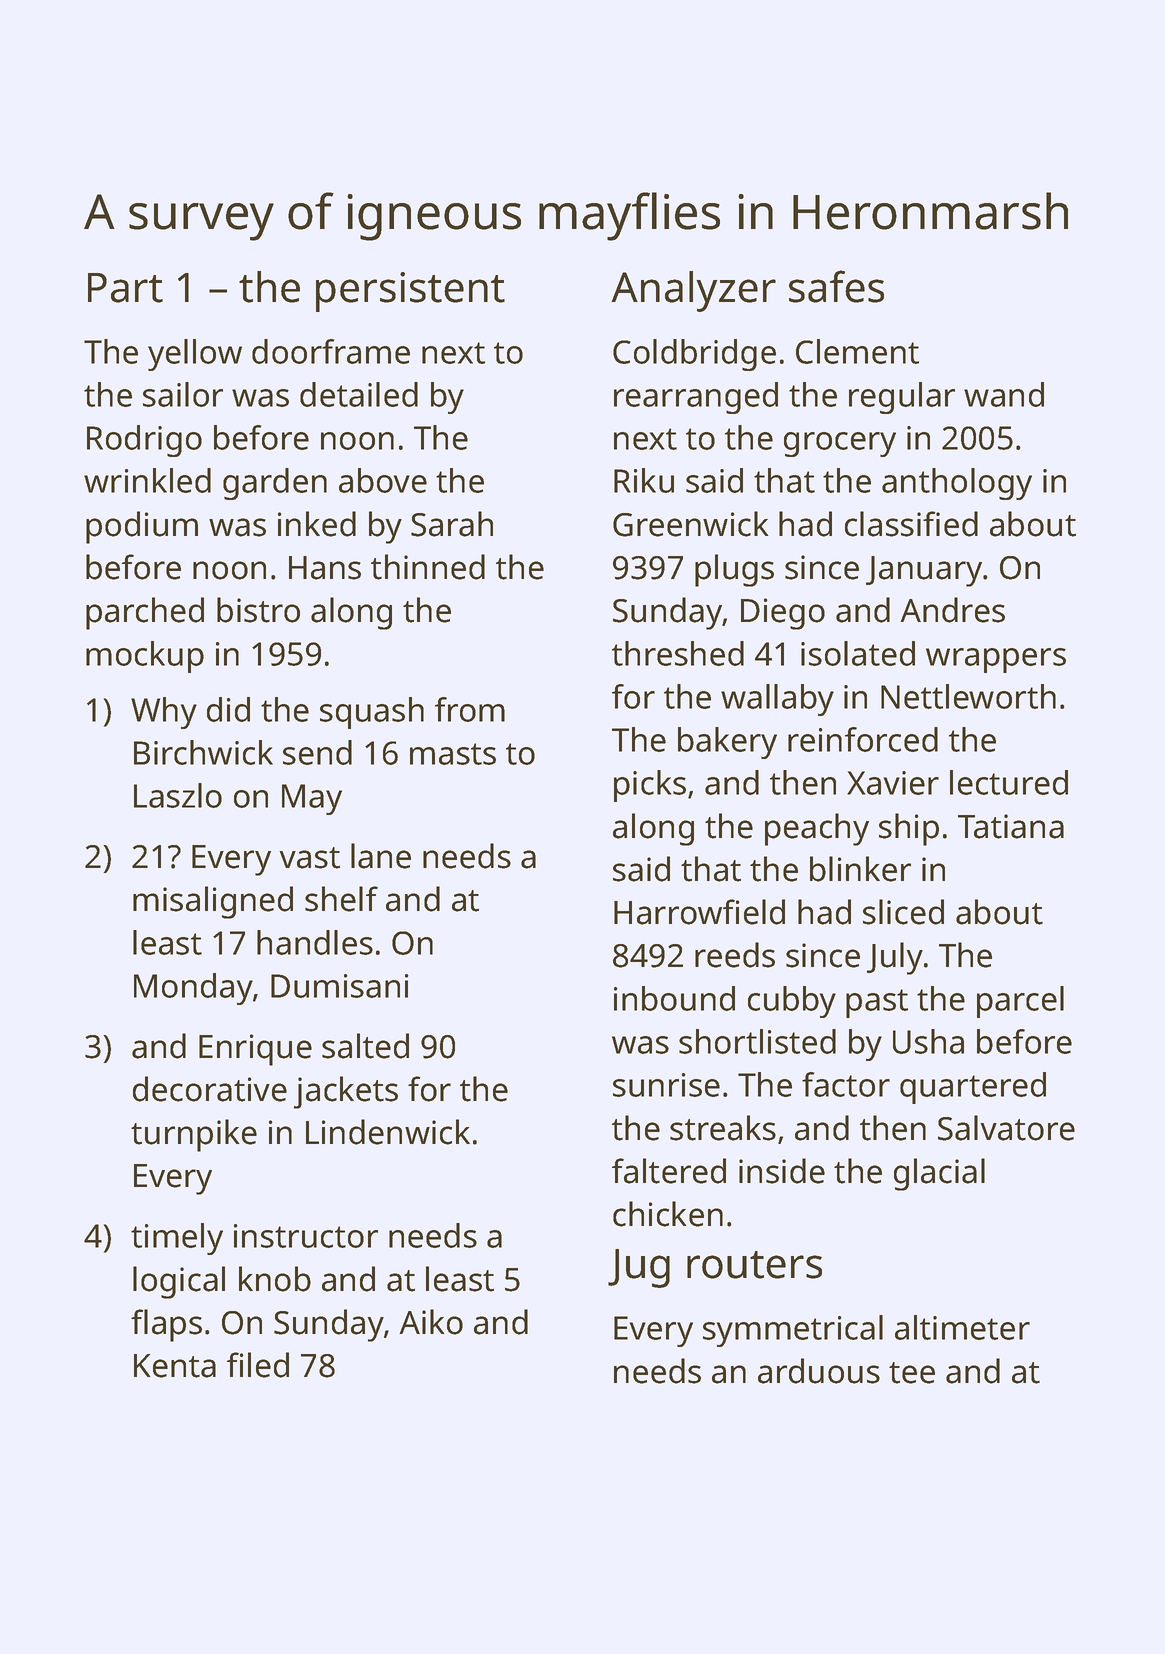  I want to click on jackets, so click(346, 1092).
